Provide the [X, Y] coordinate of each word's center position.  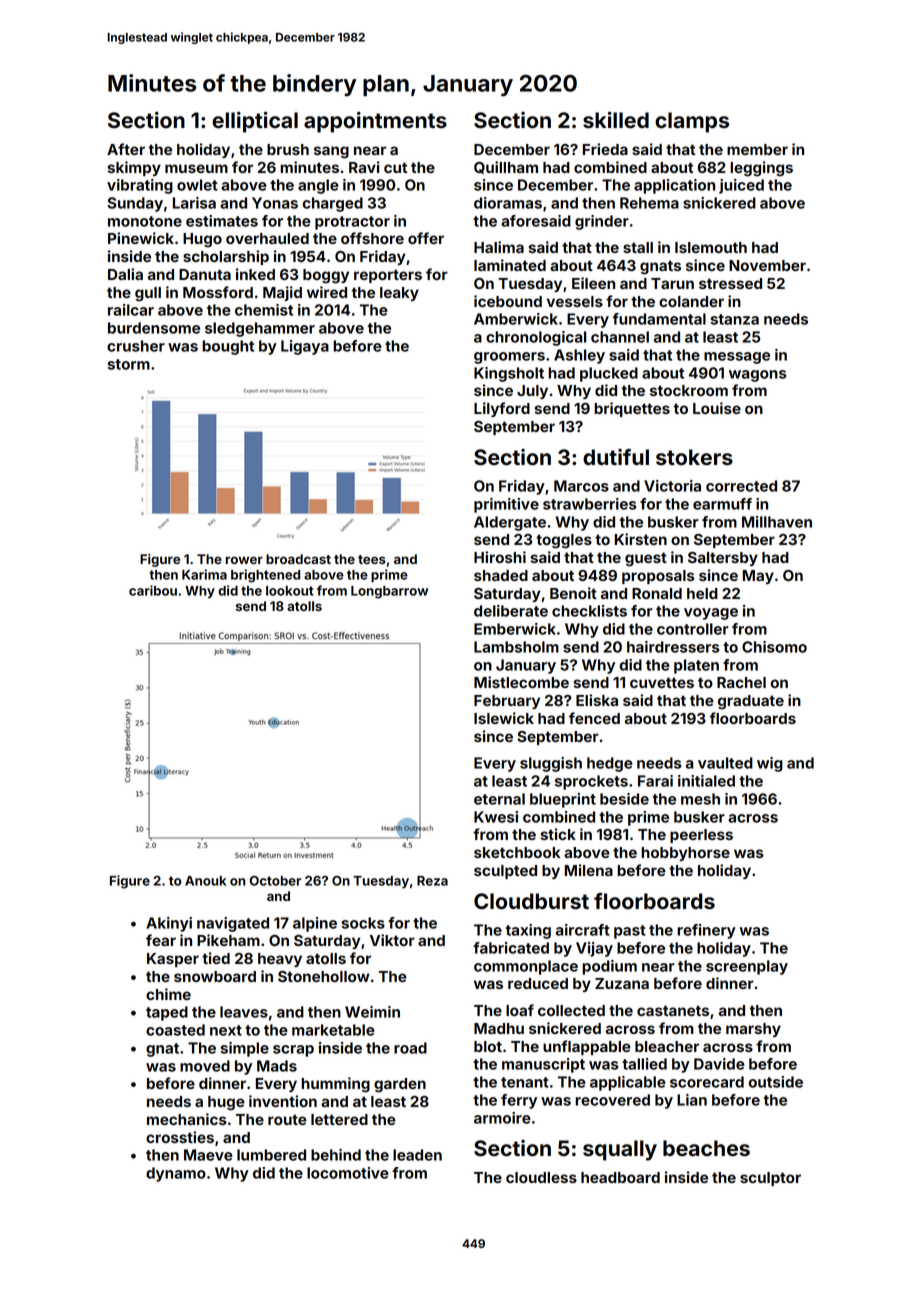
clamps [692, 122]
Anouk [205, 881]
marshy [753, 1030]
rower [244, 560]
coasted [175, 1030]
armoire [502, 1118]
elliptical [255, 122]
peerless [701, 836]
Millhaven [777, 522]
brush [288, 149]
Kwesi [496, 817]
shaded [501, 575]
